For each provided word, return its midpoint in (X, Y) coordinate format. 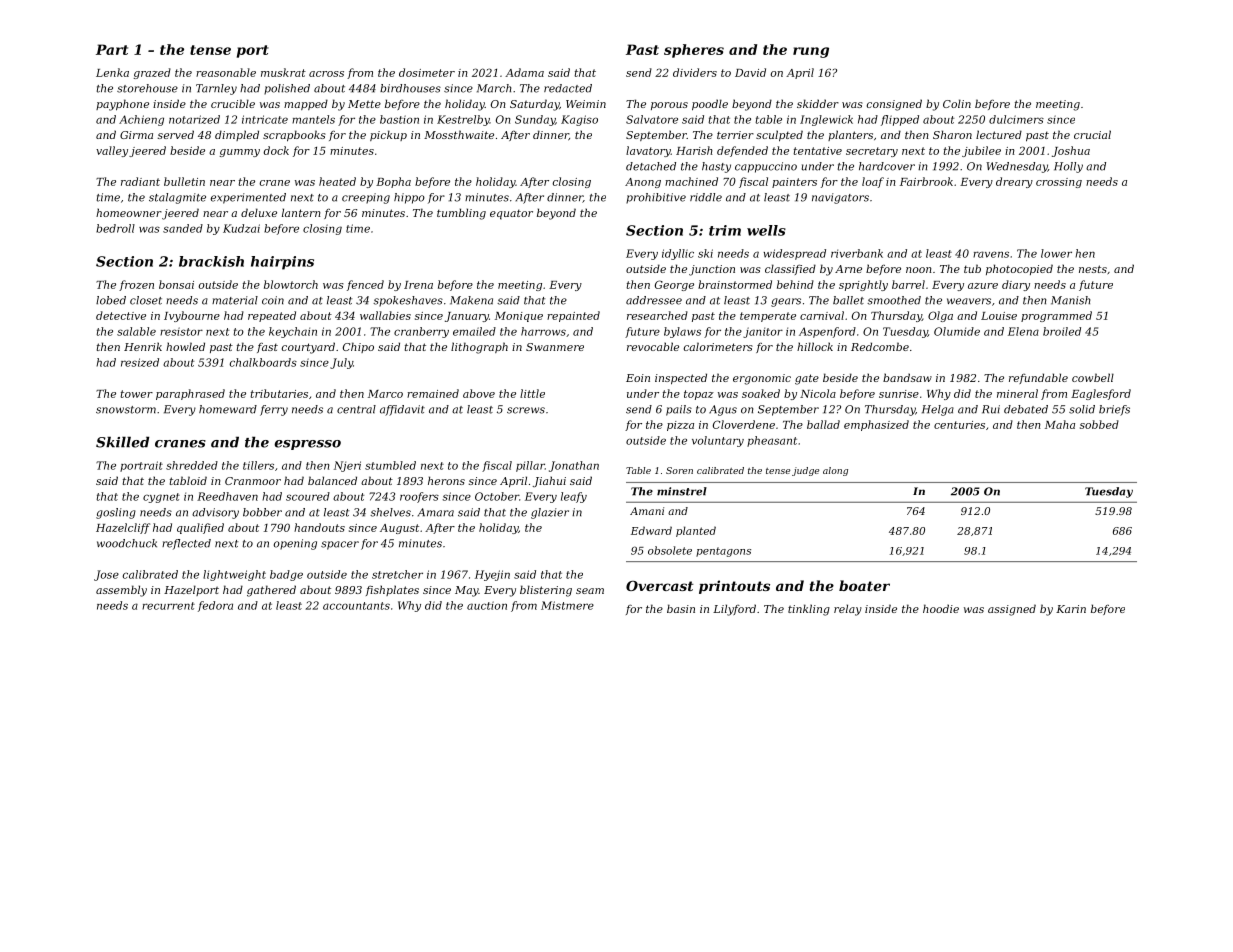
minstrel (682, 491)
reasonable (226, 72)
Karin (1071, 609)
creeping (366, 198)
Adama (524, 72)
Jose (106, 575)
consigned (894, 105)
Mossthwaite (459, 134)
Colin (957, 103)
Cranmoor (253, 481)
